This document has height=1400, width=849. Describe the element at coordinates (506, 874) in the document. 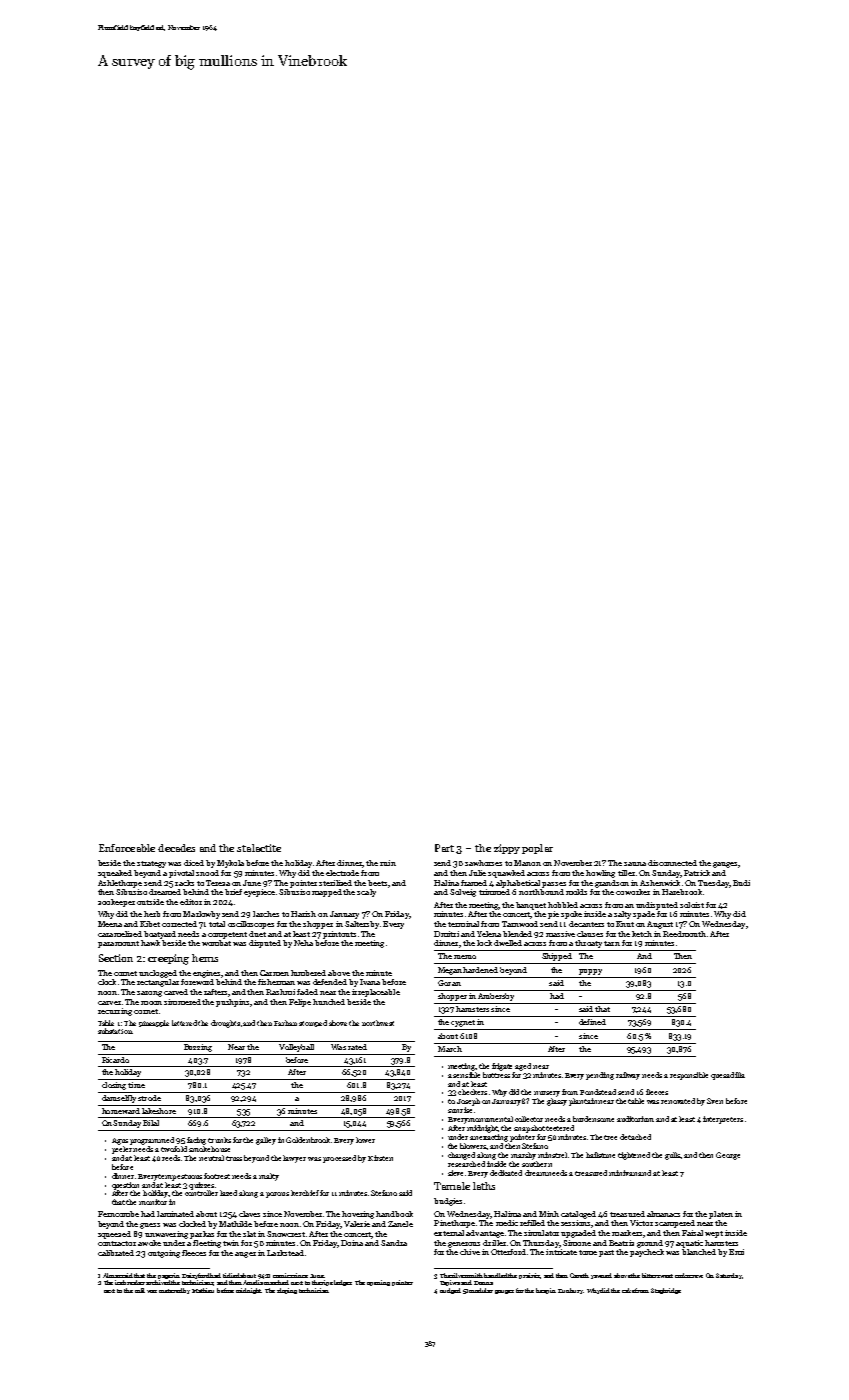

I see `squawked` at that location.
